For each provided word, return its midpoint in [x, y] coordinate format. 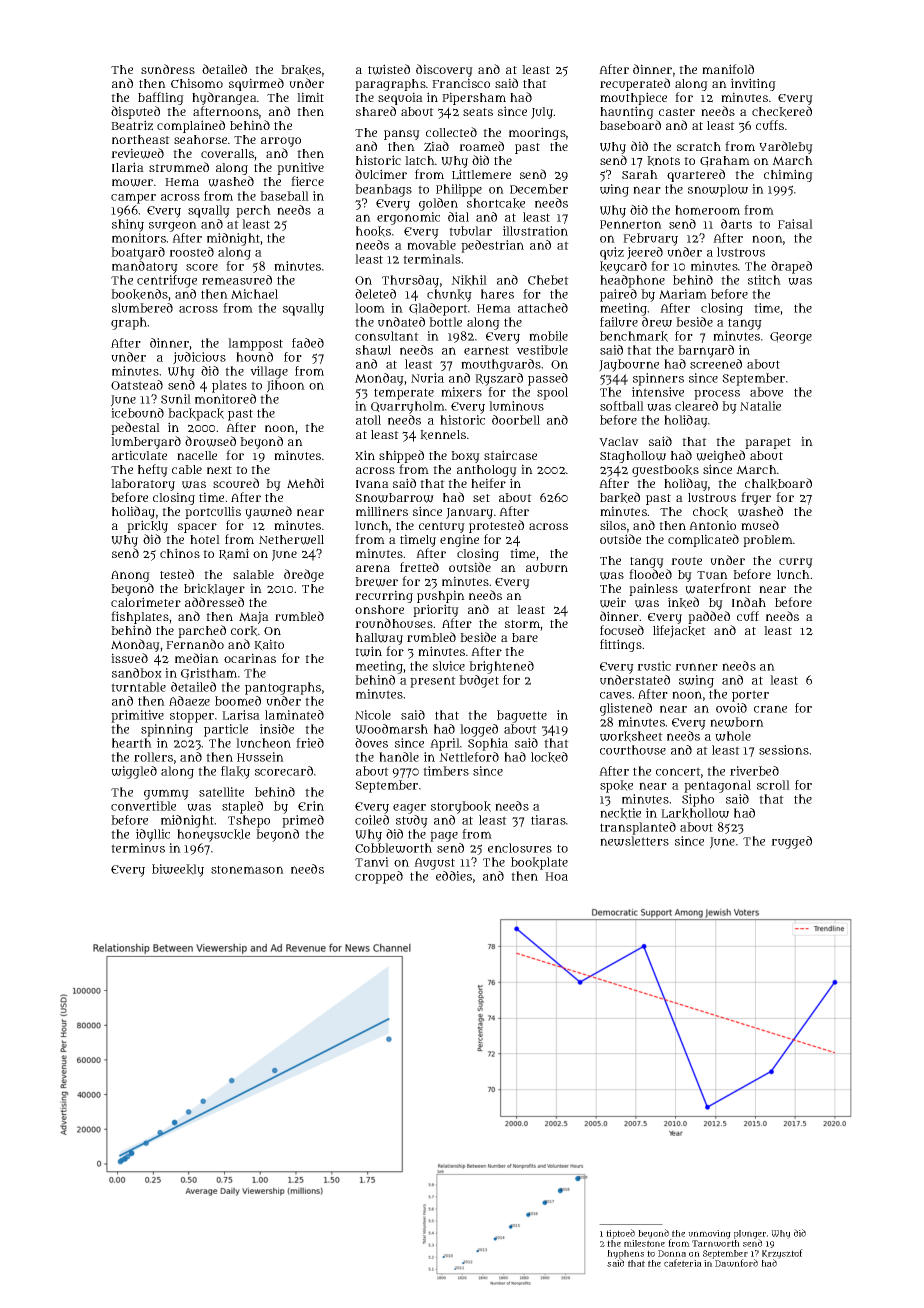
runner [696, 667]
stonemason [247, 869]
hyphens [625, 1255]
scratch [699, 146]
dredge [304, 575]
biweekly [178, 870]
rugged [791, 842]
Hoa [556, 876]
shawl [373, 350]
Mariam [683, 294]
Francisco [461, 83]
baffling [161, 98]
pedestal [135, 428]
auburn [547, 567]
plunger [750, 1234]
